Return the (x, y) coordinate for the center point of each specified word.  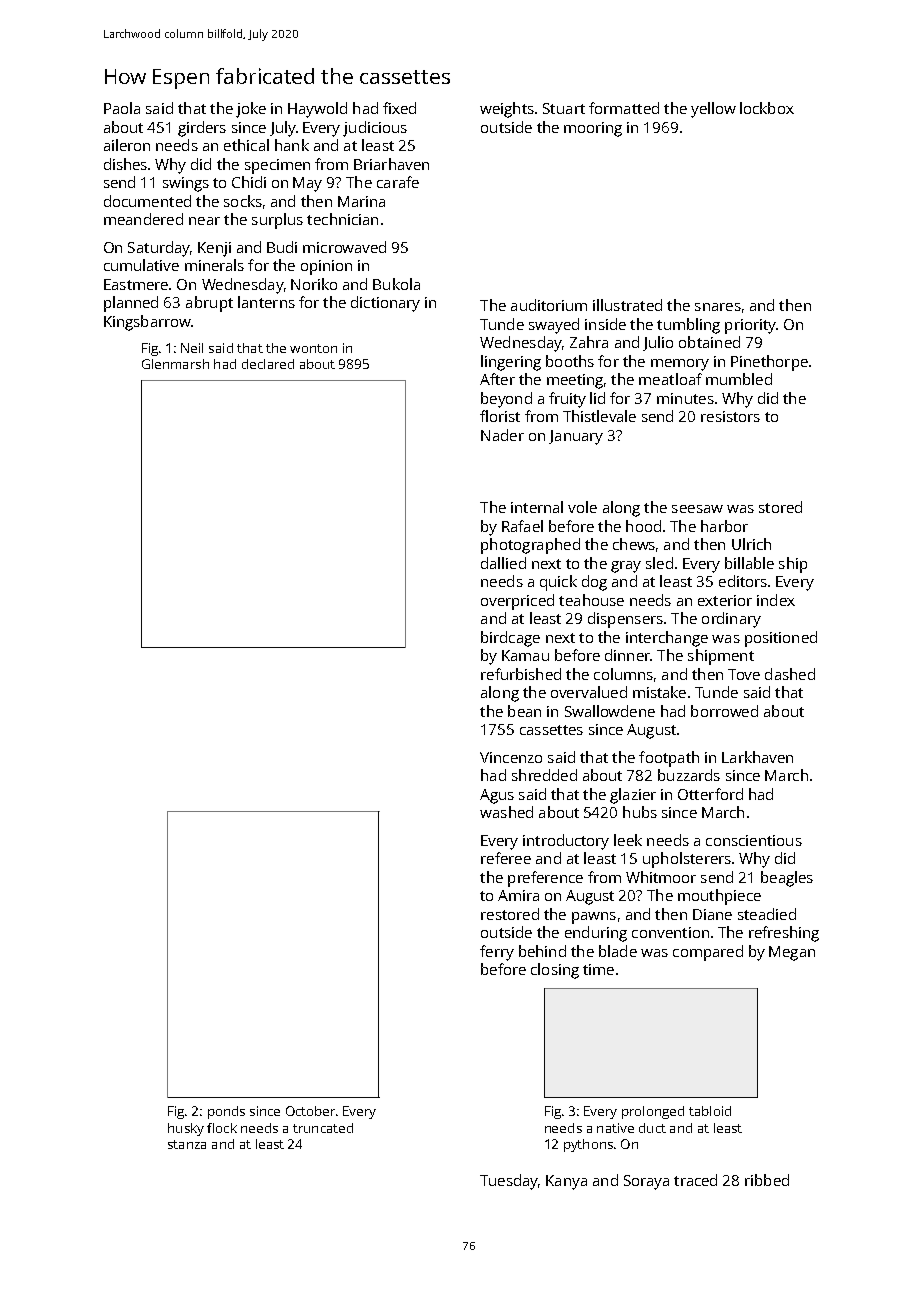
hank (292, 145)
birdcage (510, 639)
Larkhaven (757, 757)
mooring (593, 129)
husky (186, 1129)
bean (524, 711)
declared (268, 364)
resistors (730, 416)
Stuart (564, 108)
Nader (502, 435)
